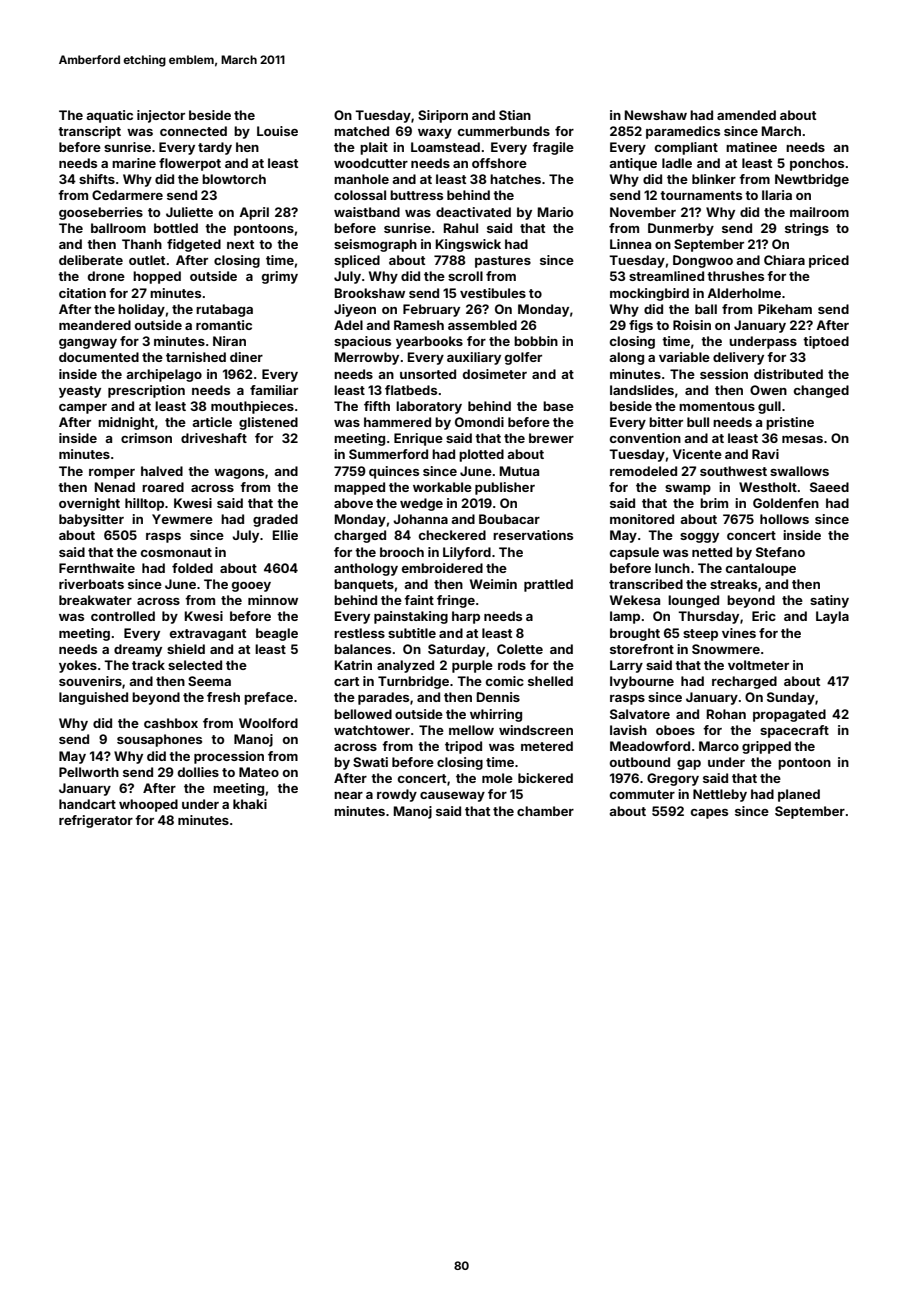 Image resolution: width=908 pixels, height=1316 pixels. What do you see at coordinates (383, 698) in the document?
I see `parades` at bounding box center [383, 698].
